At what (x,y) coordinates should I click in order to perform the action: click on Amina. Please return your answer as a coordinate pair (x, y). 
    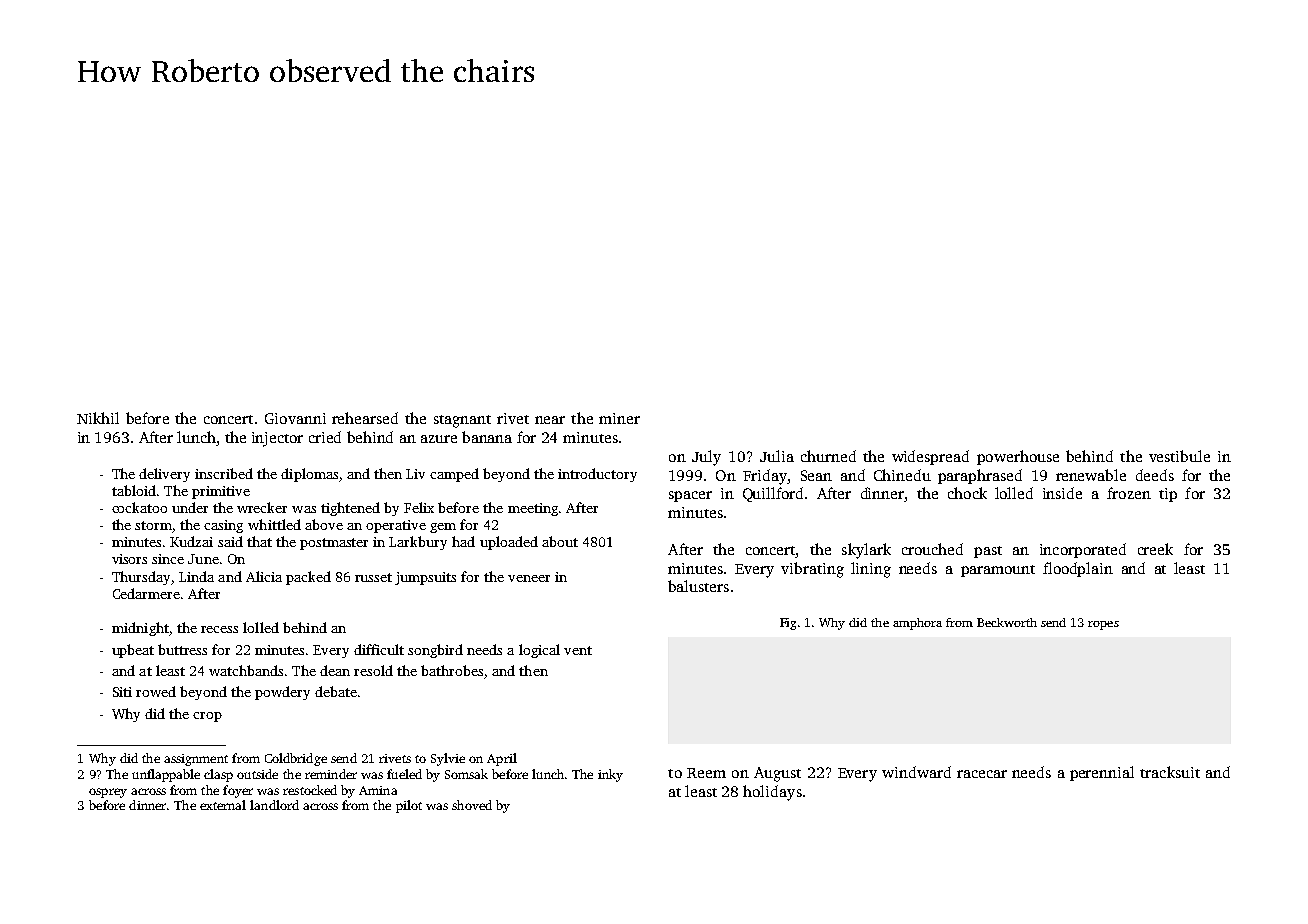
    Looking at the image, I should click on (378, 790).
